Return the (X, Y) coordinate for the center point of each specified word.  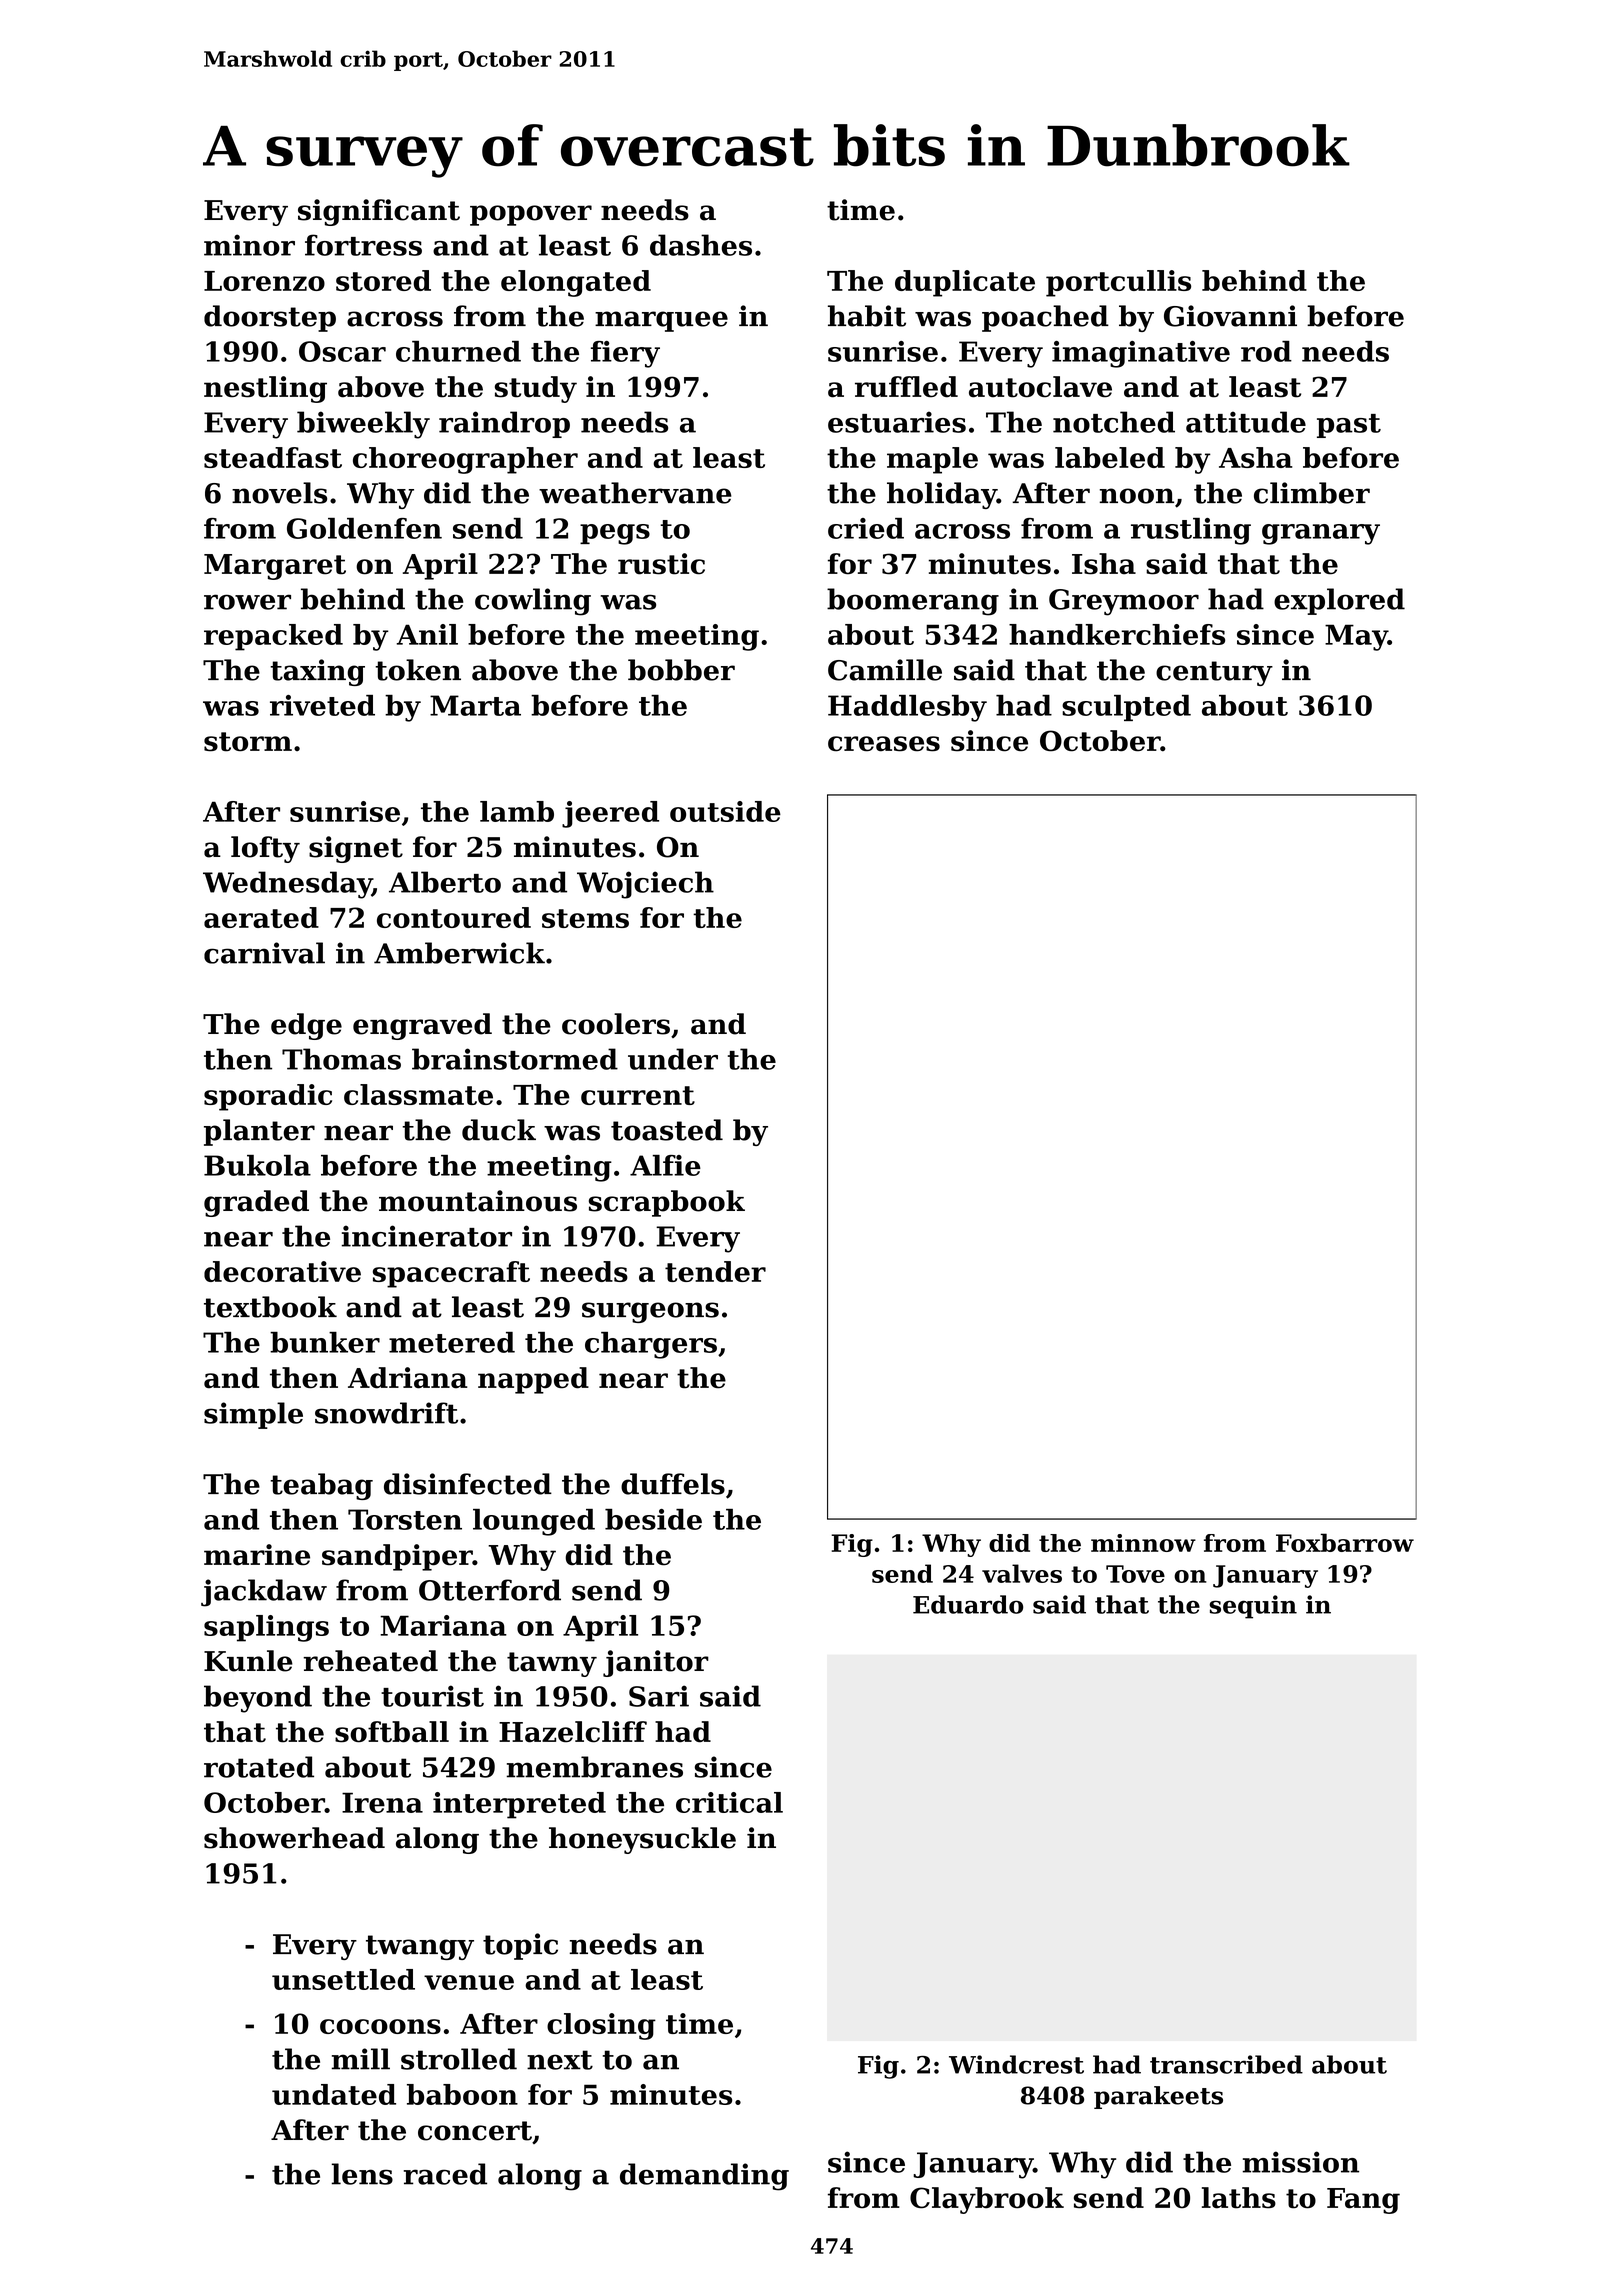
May (1356, 637)
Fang (1363, 2201)
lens (362, 2174)
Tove (1135, 1574)
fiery (625, 354)
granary (1321, 534)
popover (531, 215)
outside (725, 811)
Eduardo (968, 1604)
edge (306, 1026)
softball (392, 1732)
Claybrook (987, 2200)
